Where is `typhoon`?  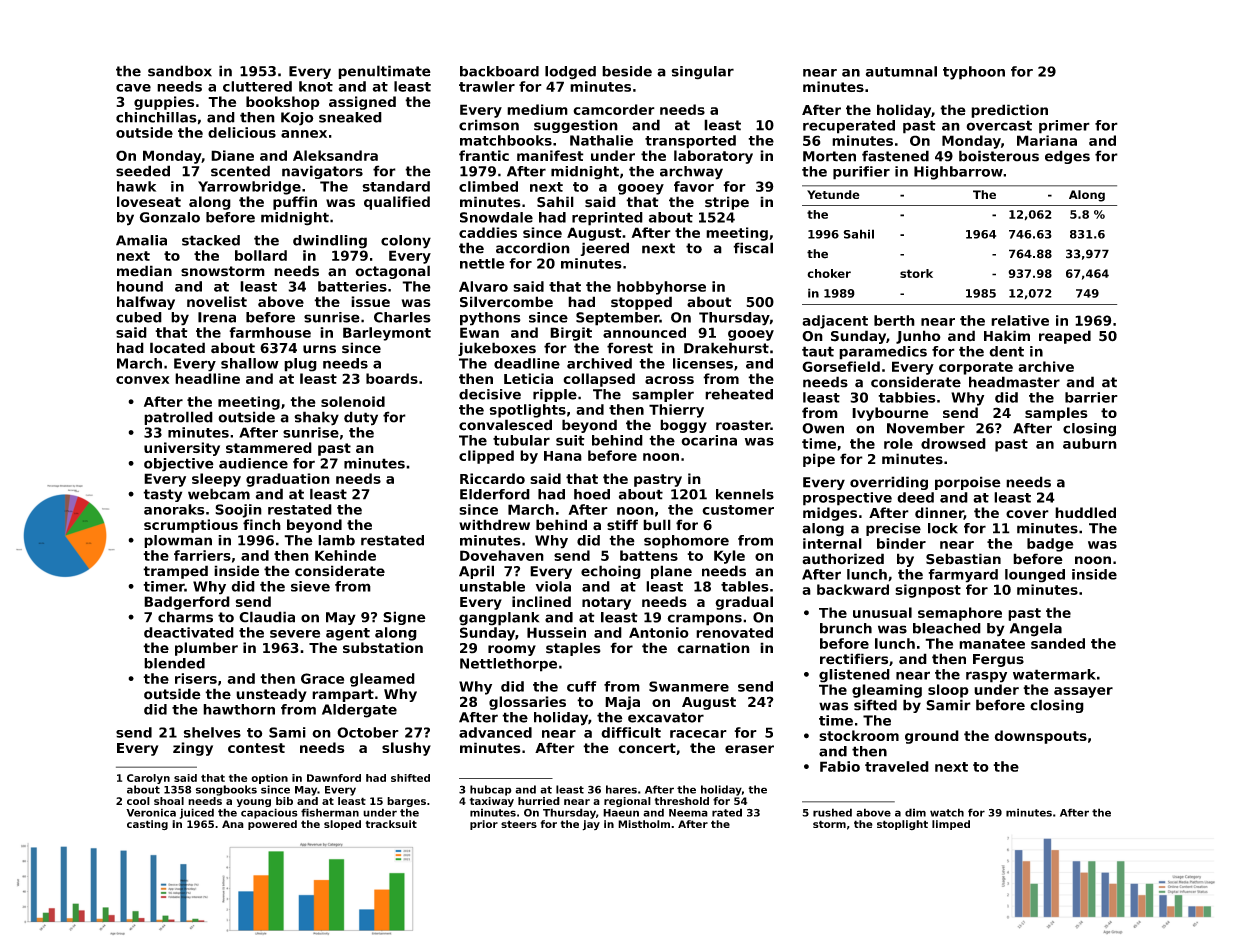 typhoon is located at coordinates (974, 73).
